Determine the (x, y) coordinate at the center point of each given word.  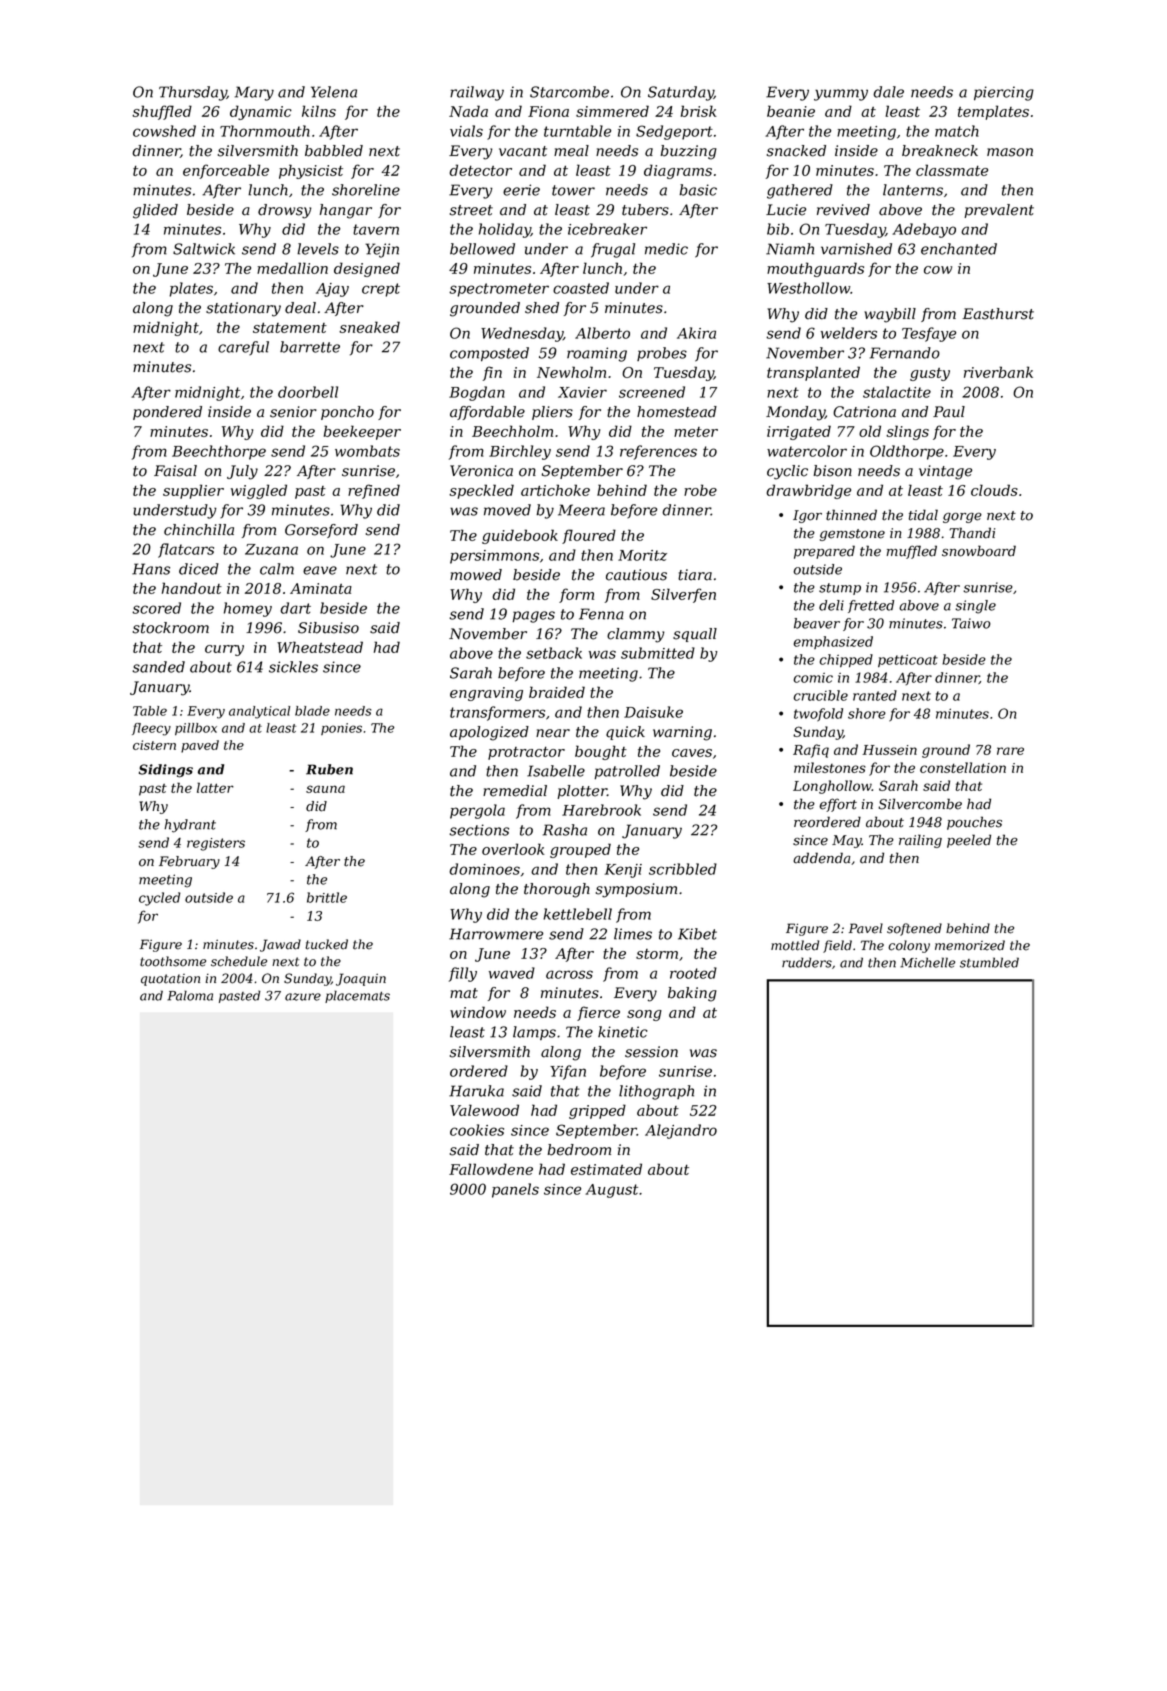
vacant (523, 151)
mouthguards (815, 269)
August (611, 1191)
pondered (167, 413)
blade (312, 711)
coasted (581, 288)
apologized (489, 733)
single (975, 607)
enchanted (959, 249)
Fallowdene (491, 1169)
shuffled (162, 112)
